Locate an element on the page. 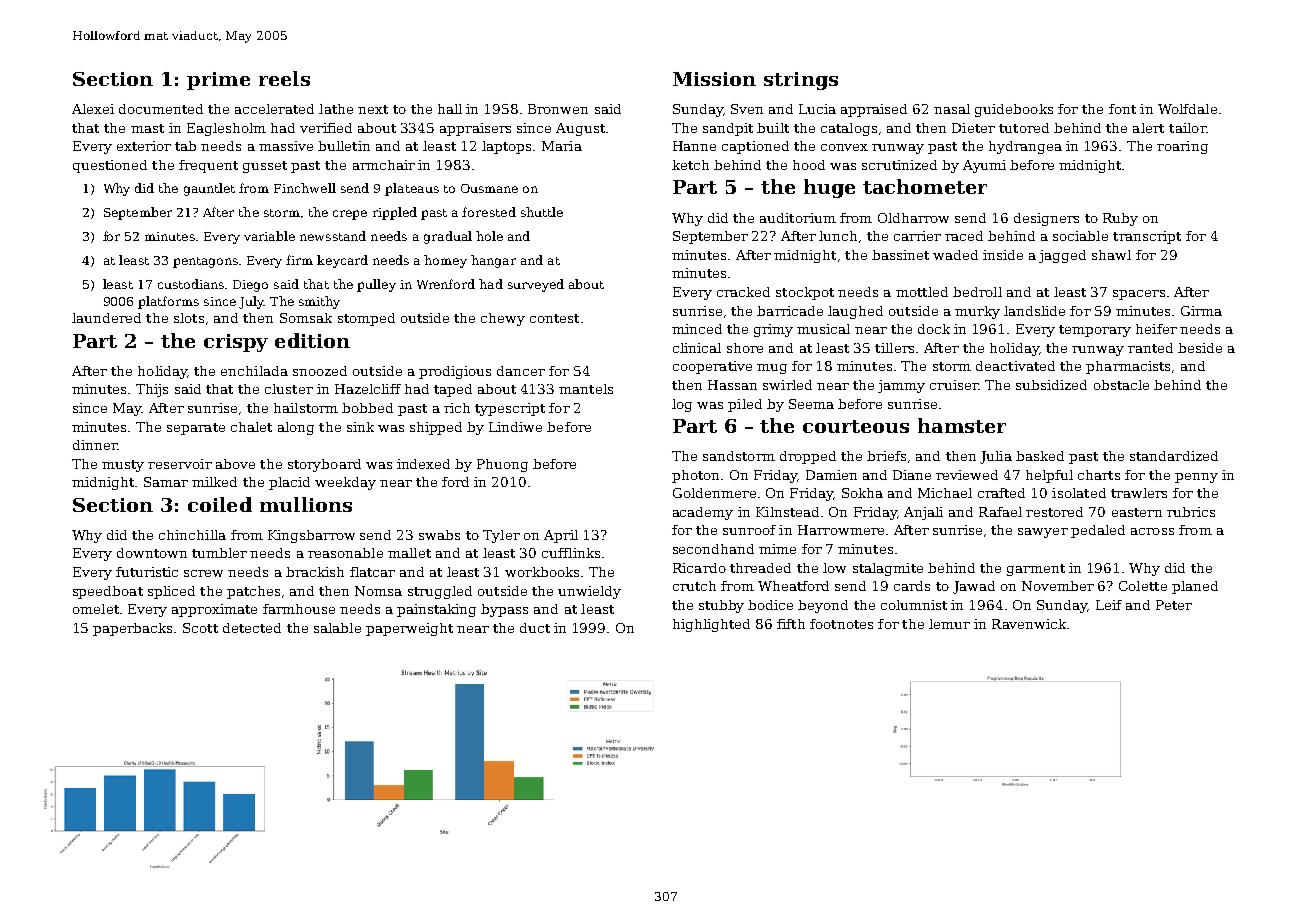 Image resolution: width=1308 pixels, height=924 pixels. lathe is located at coordinates (336, 109).
